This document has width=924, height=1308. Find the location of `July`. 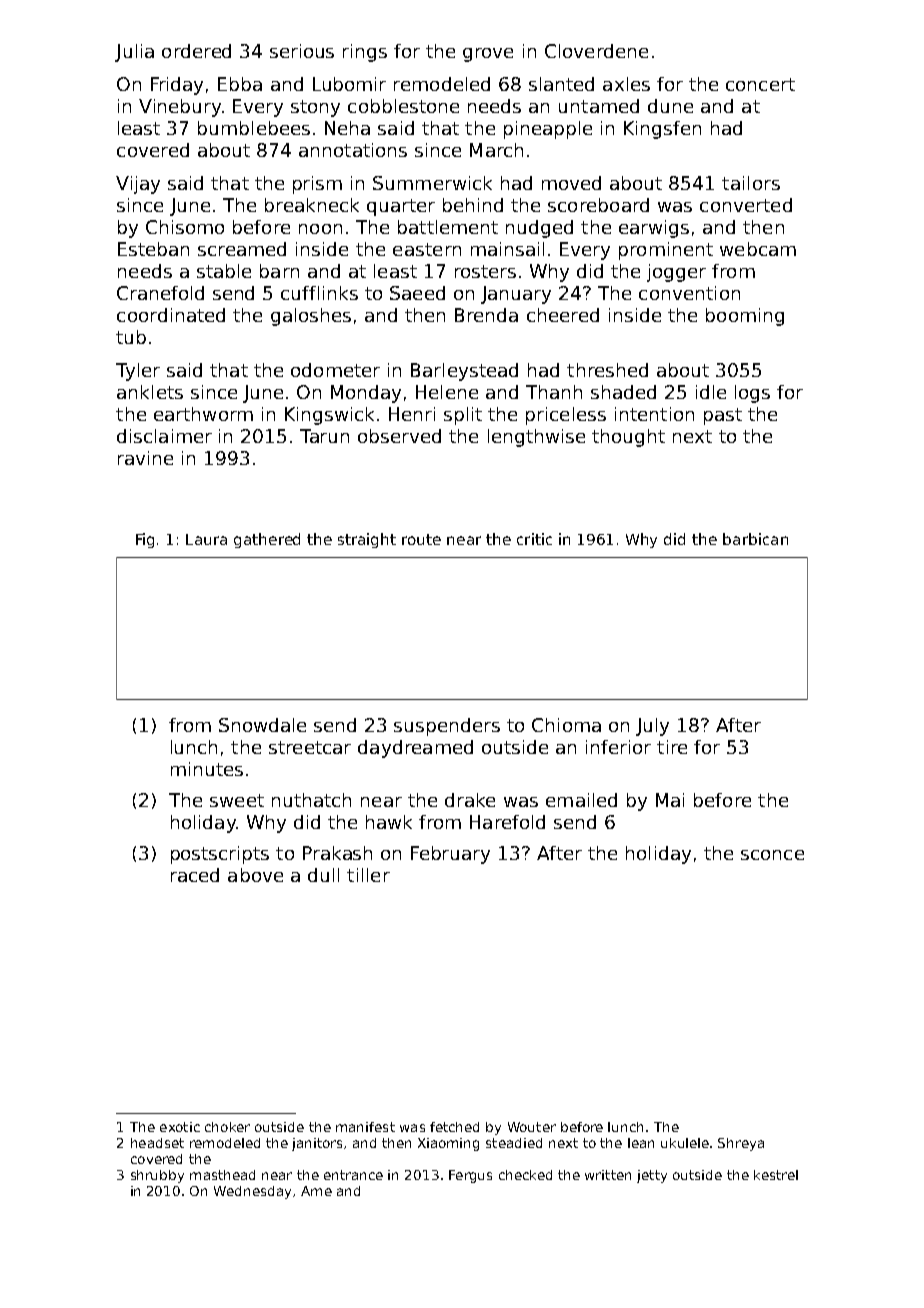

July is located at coordinates (652, 727).
